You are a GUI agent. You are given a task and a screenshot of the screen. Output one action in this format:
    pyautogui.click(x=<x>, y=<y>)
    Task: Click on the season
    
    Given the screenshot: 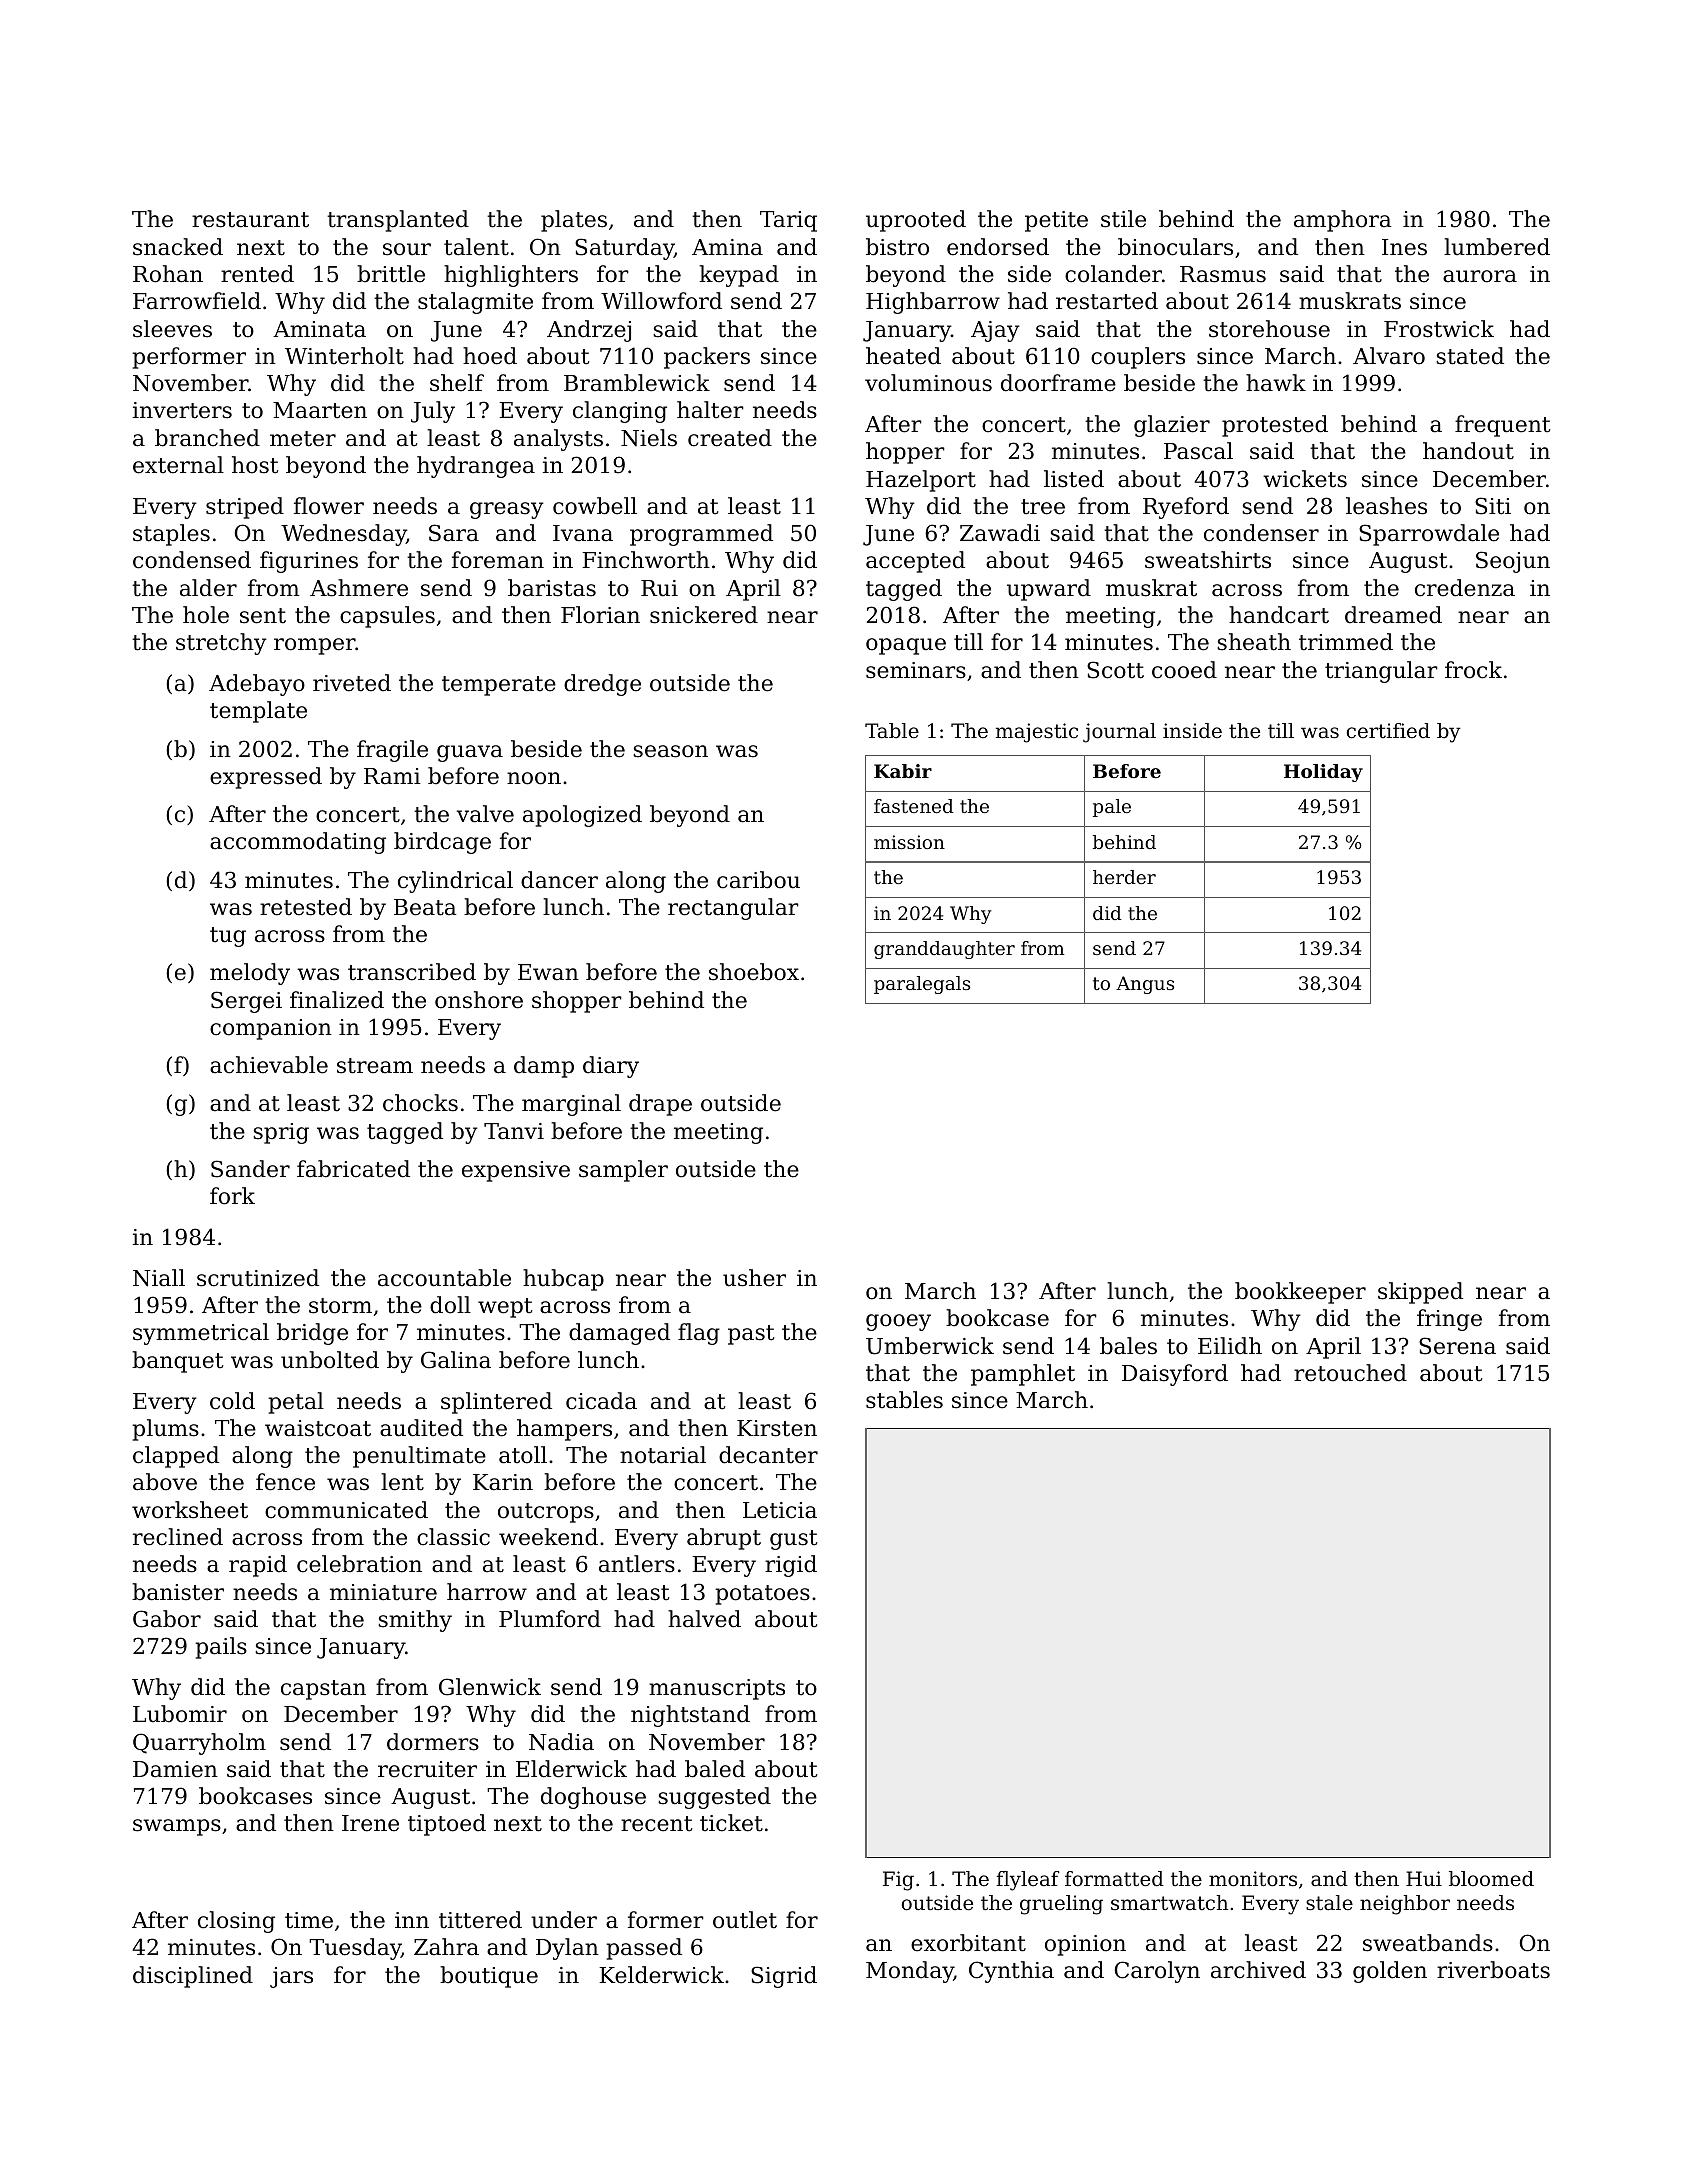 What is the action you would take?
    pyautogui.click(x=670, y=751)
